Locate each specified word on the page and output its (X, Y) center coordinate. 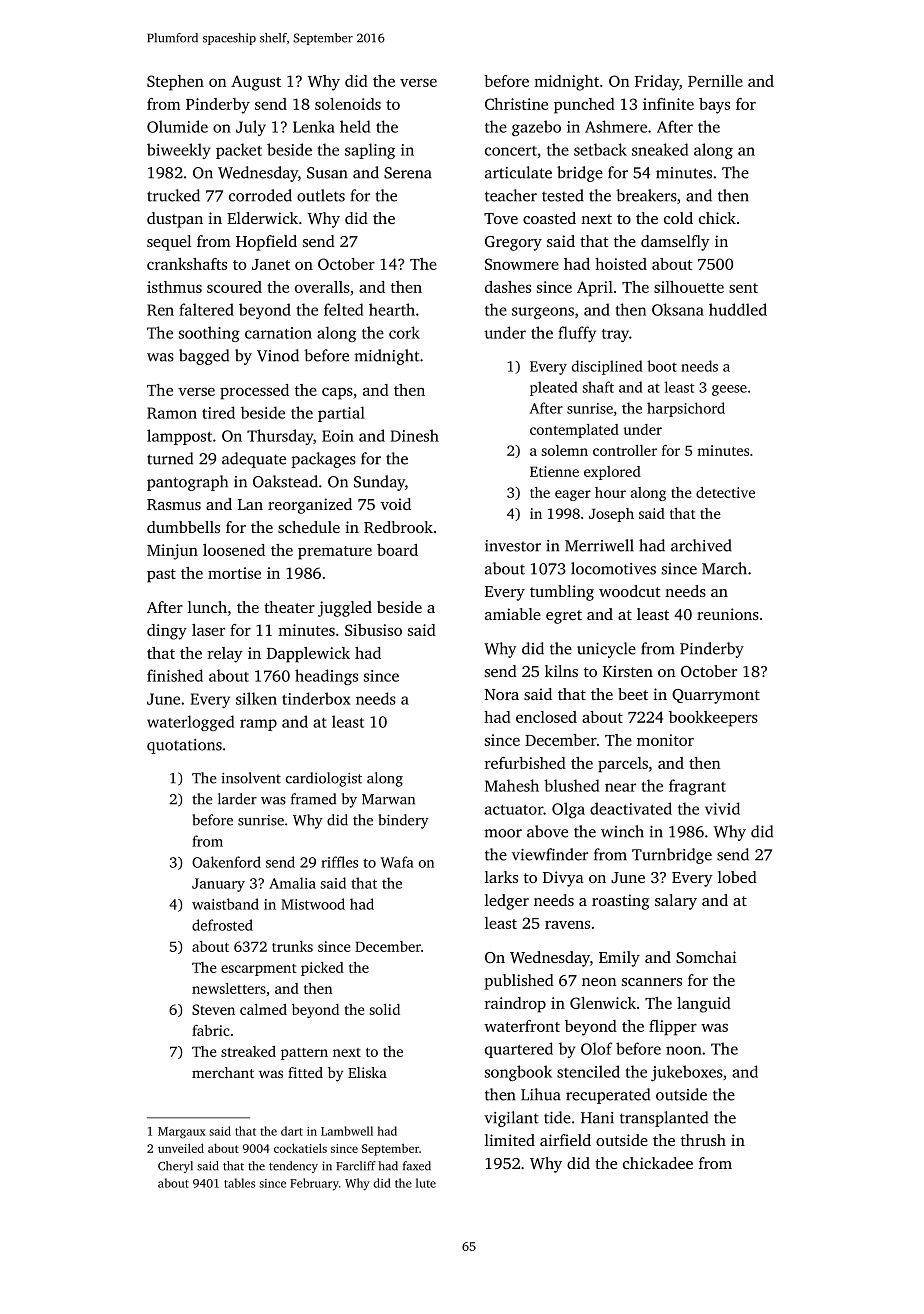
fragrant (697, 787)
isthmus (174, 287)
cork (404, 332)
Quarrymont (716, 696)
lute (426, 1183)
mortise (234, 573)
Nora (502, 694)
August (256, 83)
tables (239, 1183)
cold (678, 218)
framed (313, 799)
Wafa (397, 862)
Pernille (715, 81)
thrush (703, 1140)
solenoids (348, 104)
